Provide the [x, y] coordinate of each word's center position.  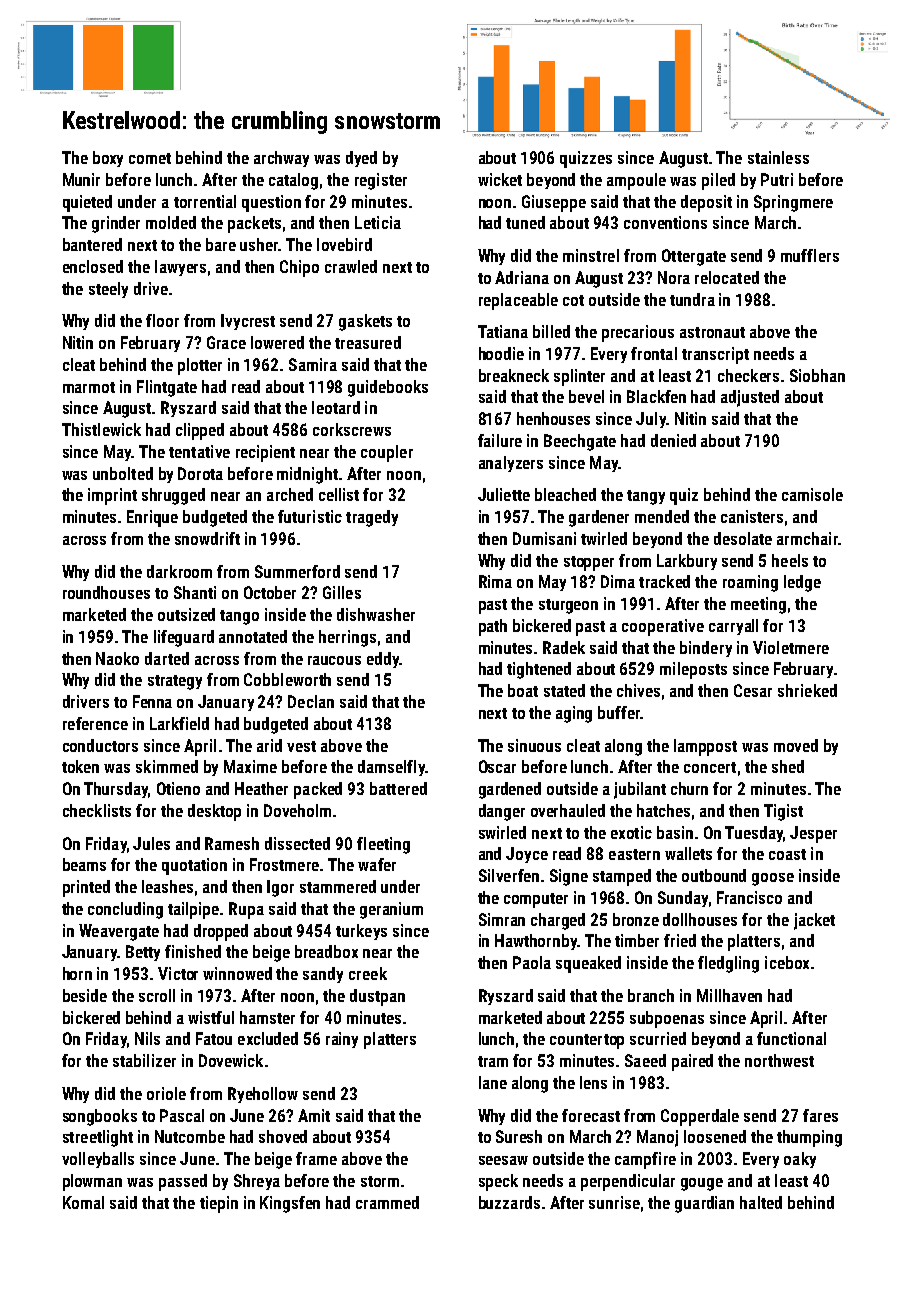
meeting [758, 605]
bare [221, 244]
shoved [283, 1136]
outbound [714, 875]
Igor [280, 888]
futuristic [310, 516]
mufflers [810, 255]
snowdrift [207, 538]
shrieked [807, 690]
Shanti [195, 592]
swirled [502, 832]
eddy [383, 660]
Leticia [378, 222]
